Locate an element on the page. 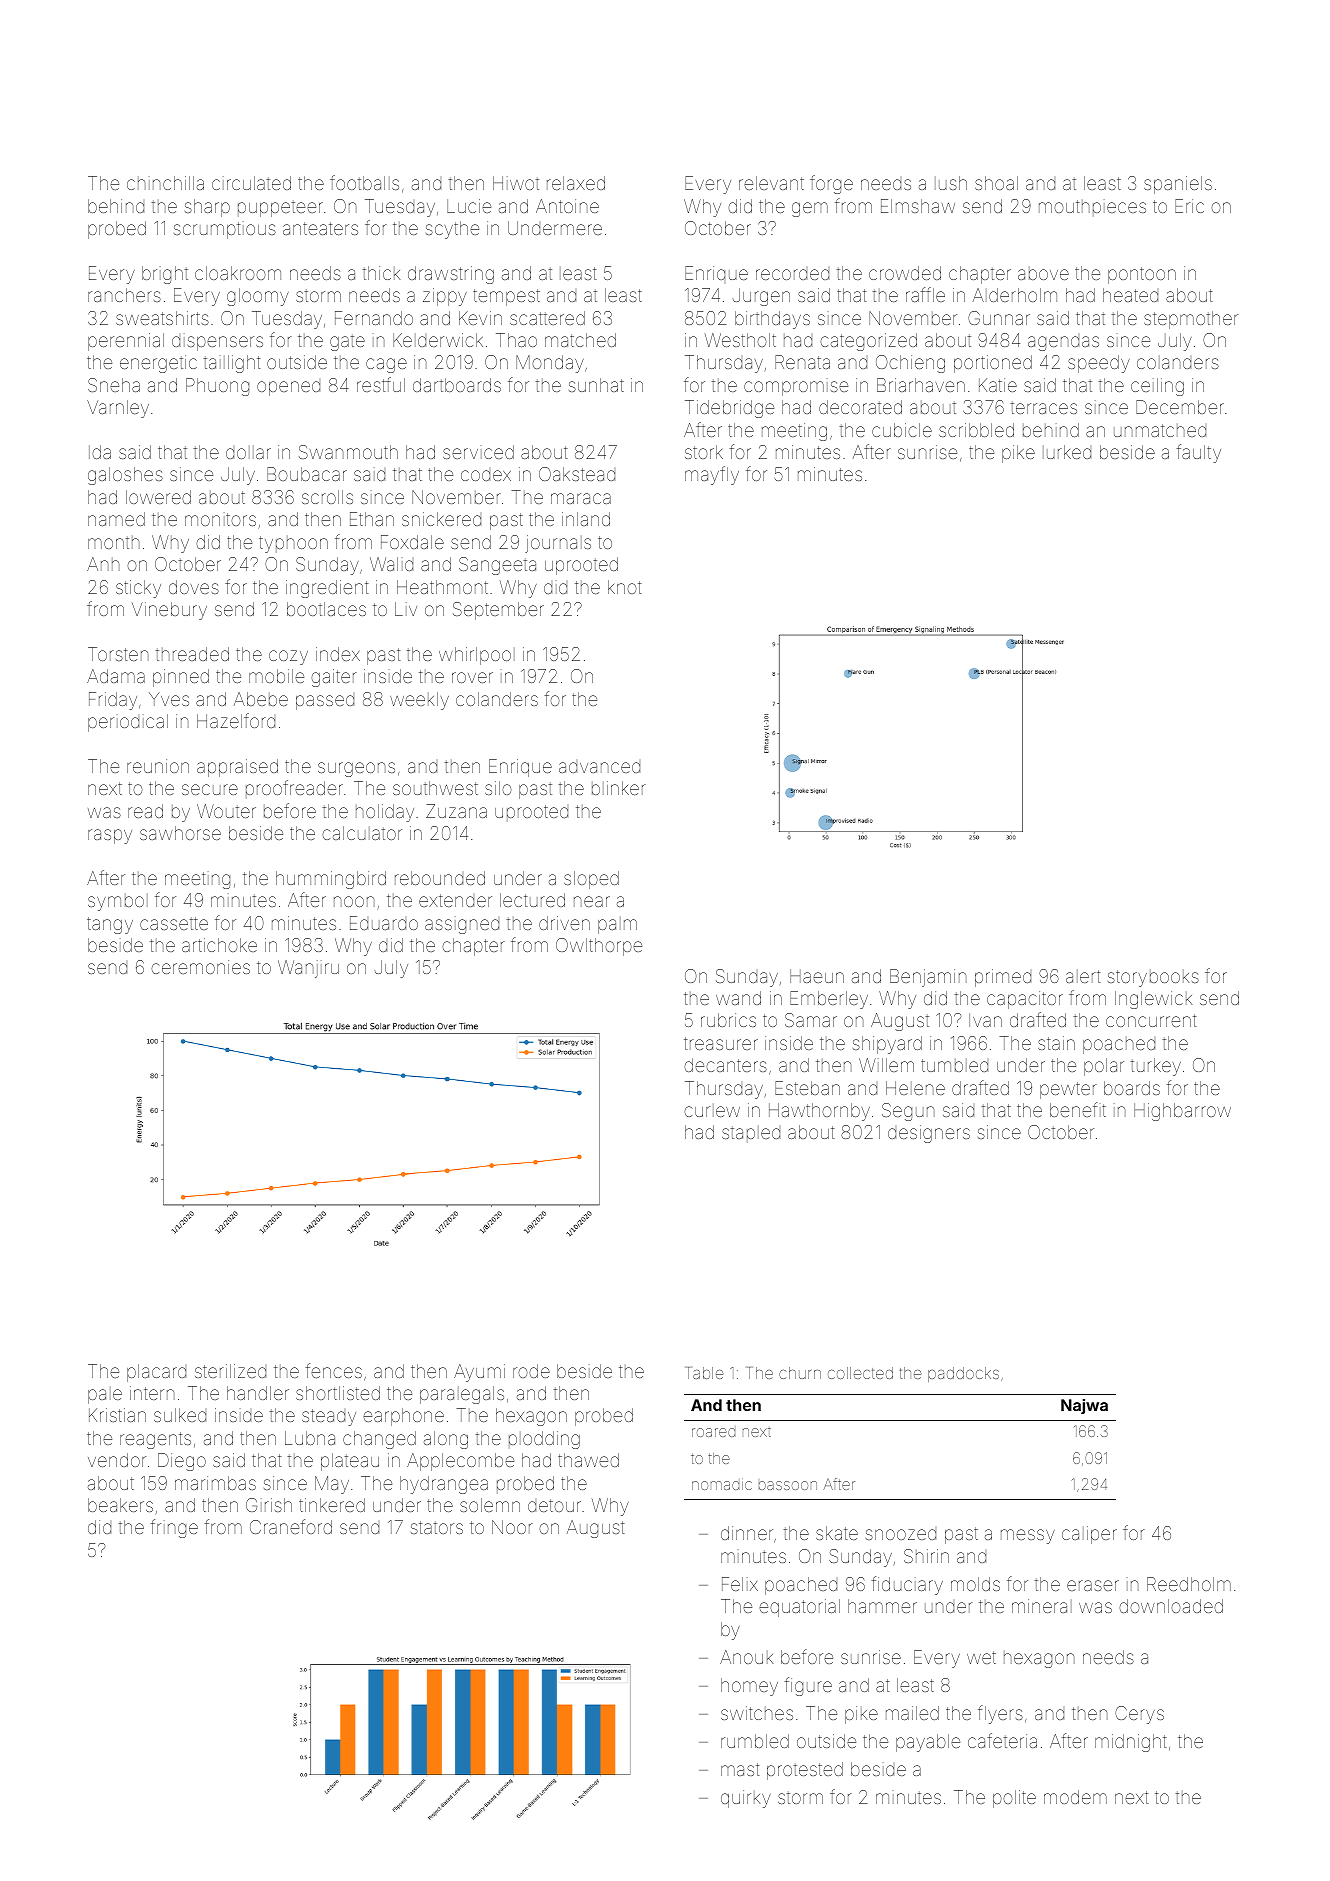  sloped is located at coordinates (591, 880).
